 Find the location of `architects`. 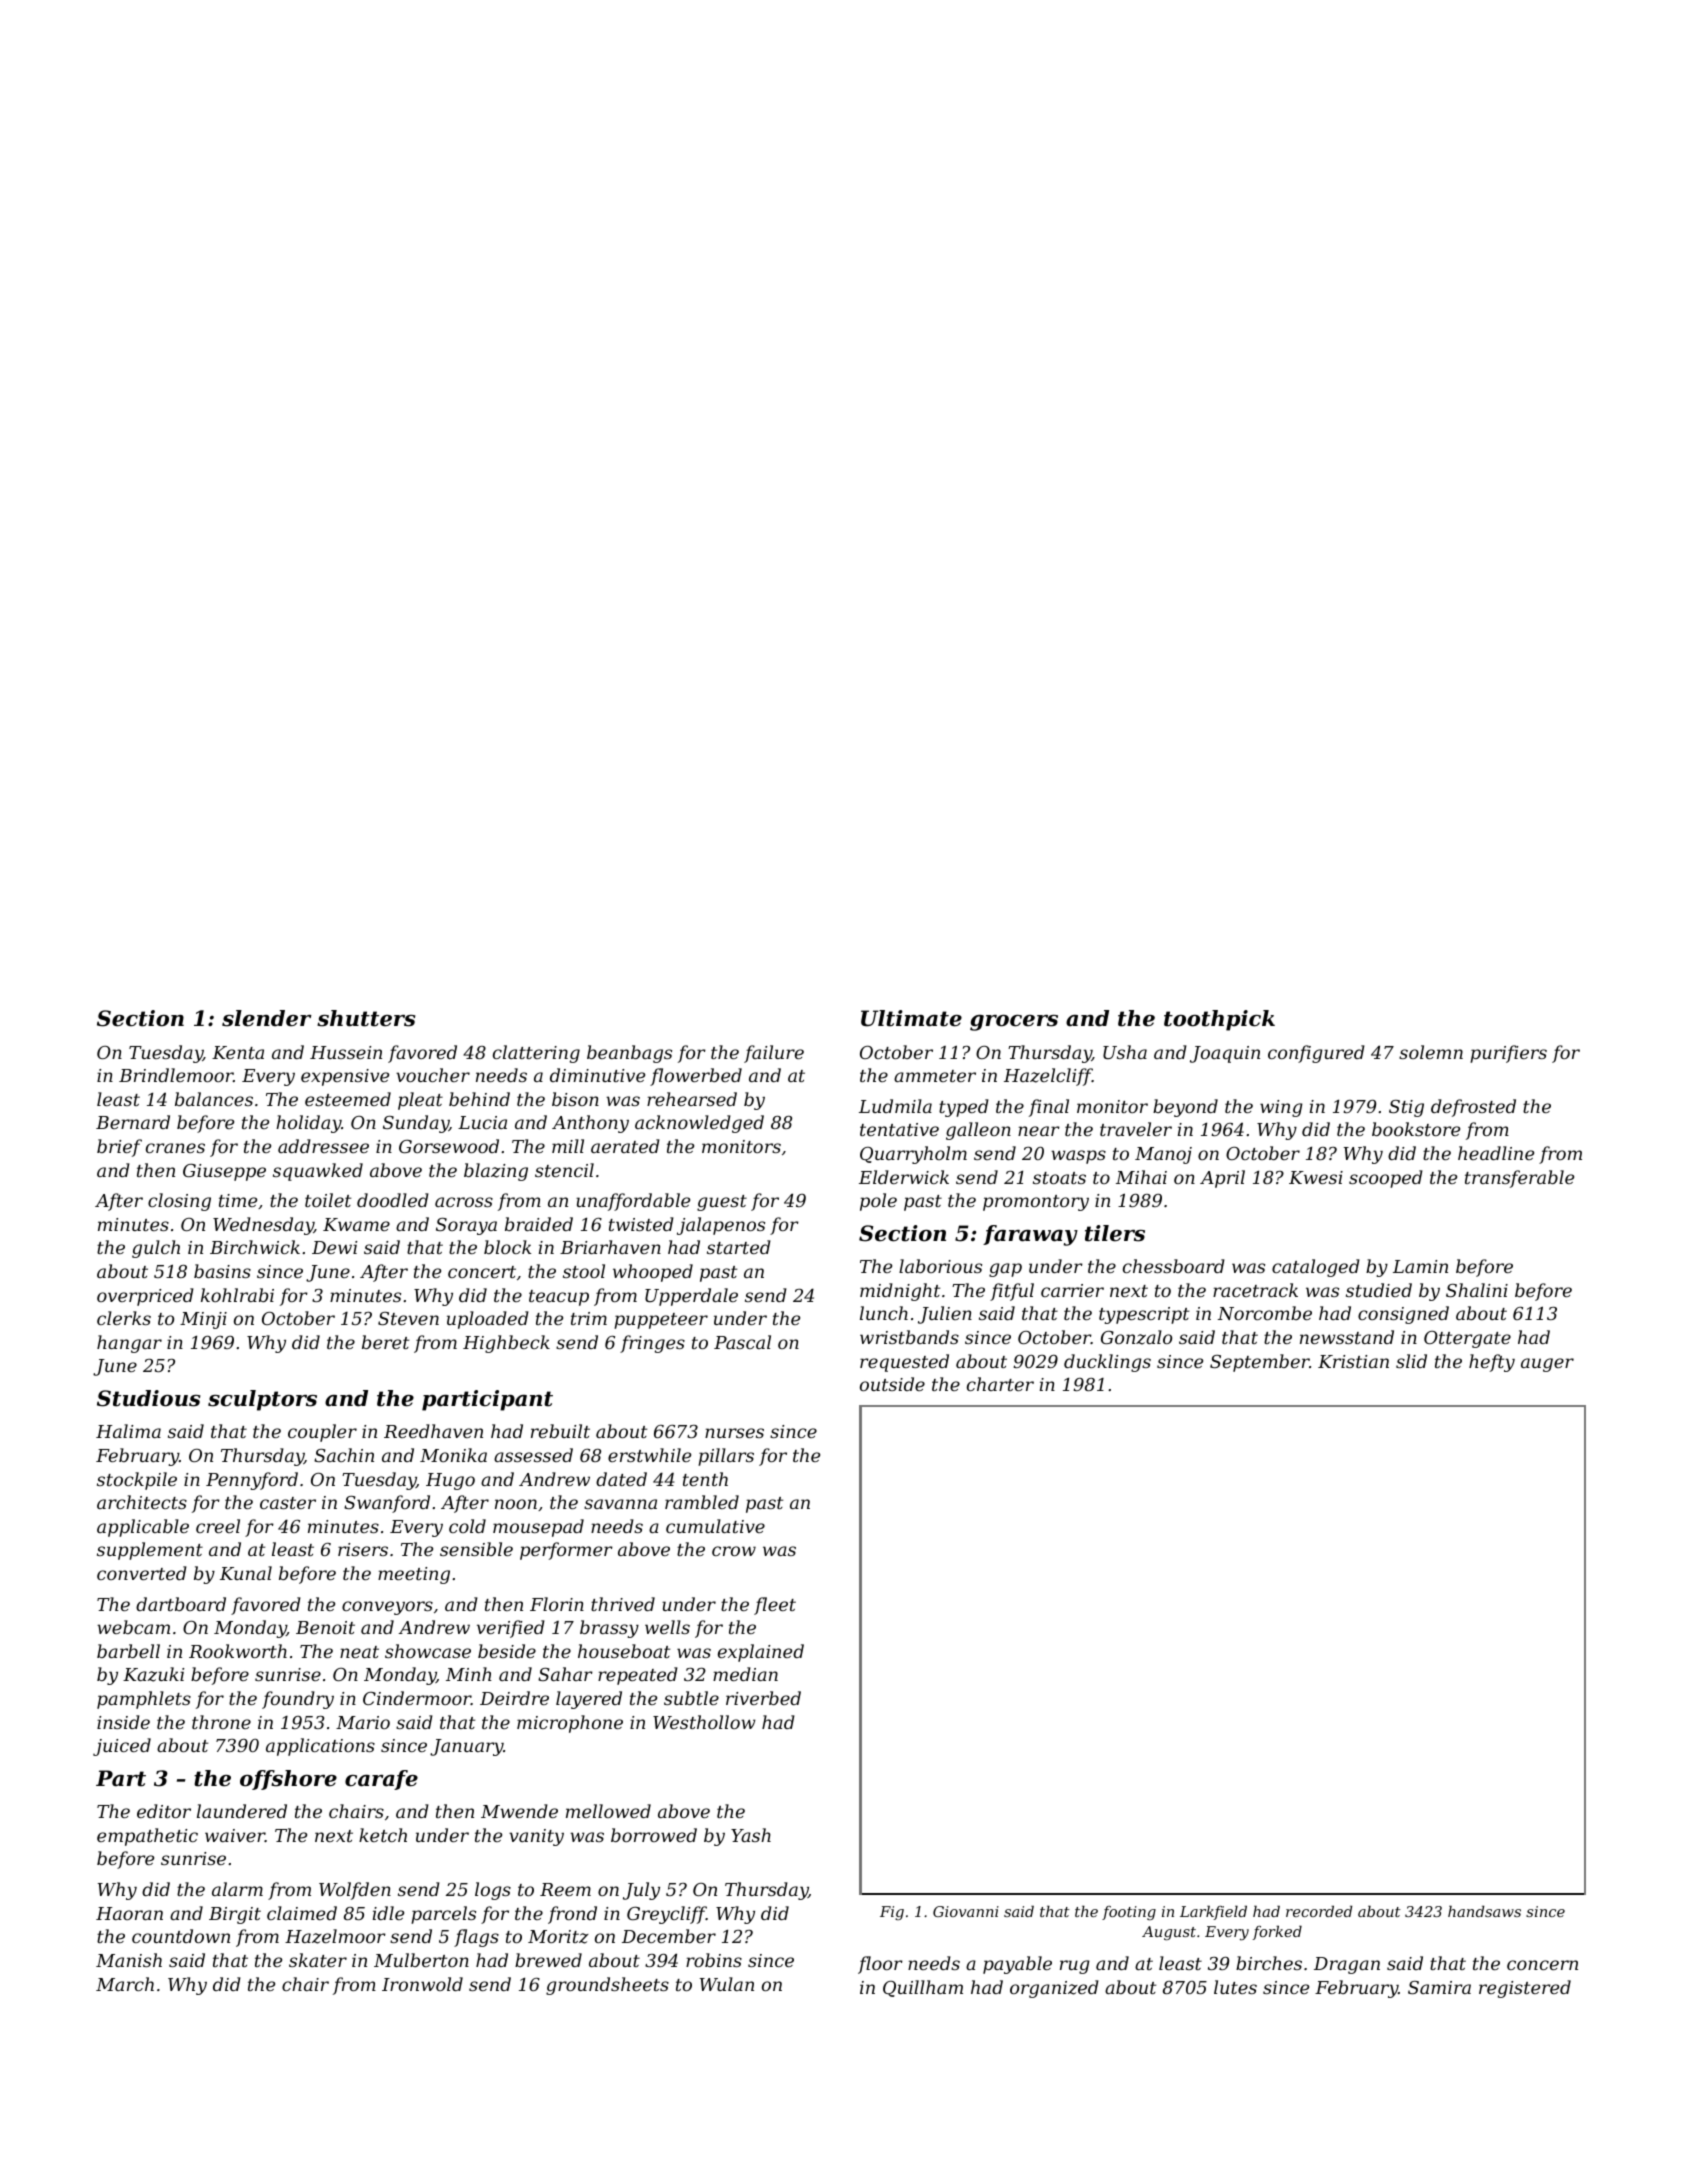

architects is located at coordinates (142, 1502).
